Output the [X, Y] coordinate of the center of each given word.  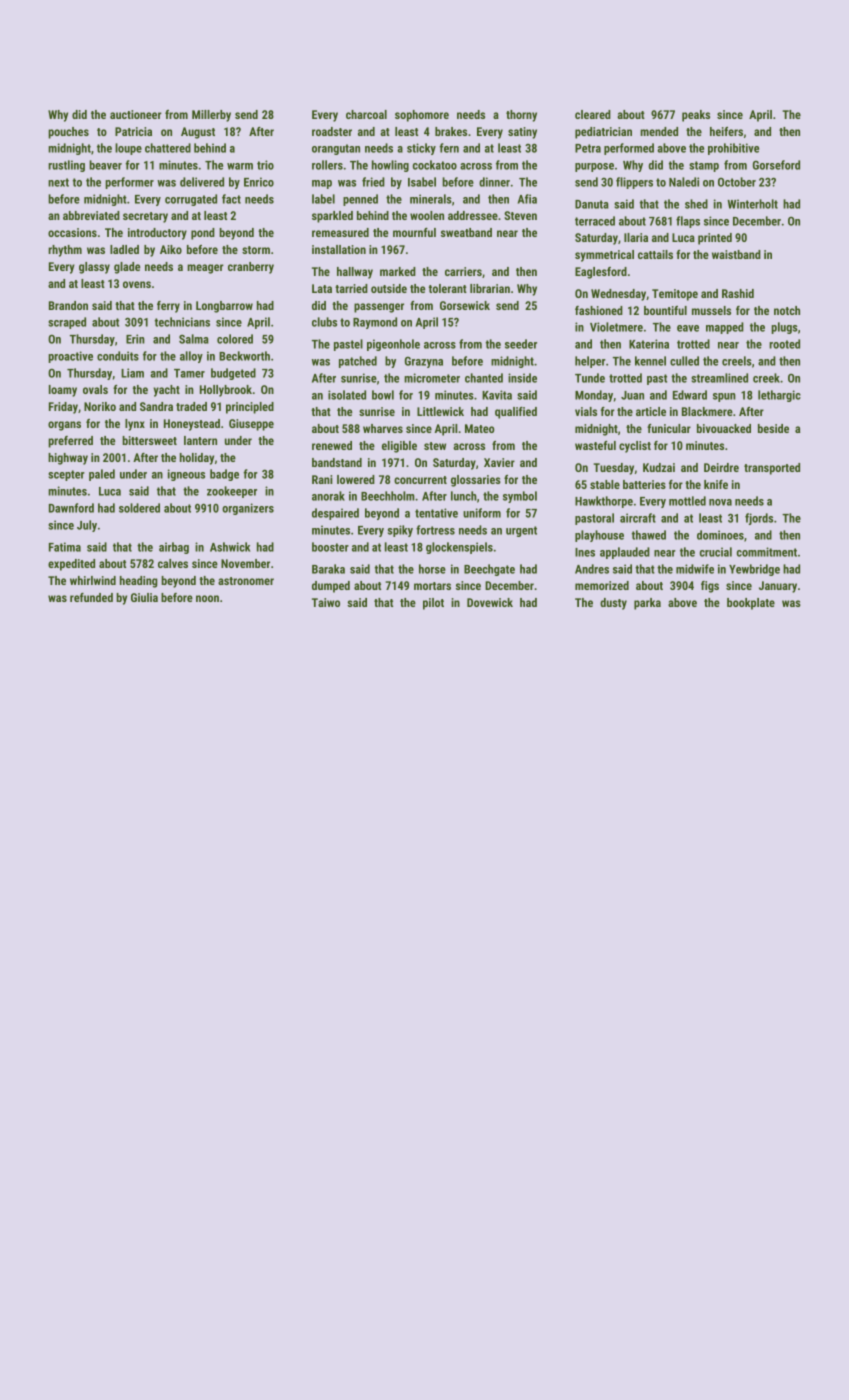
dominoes [720, 535]
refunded [91, 597]
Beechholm [388, 496]
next [58, 182]
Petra [588, 148]
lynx [135, 425]
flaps [688, 222]
